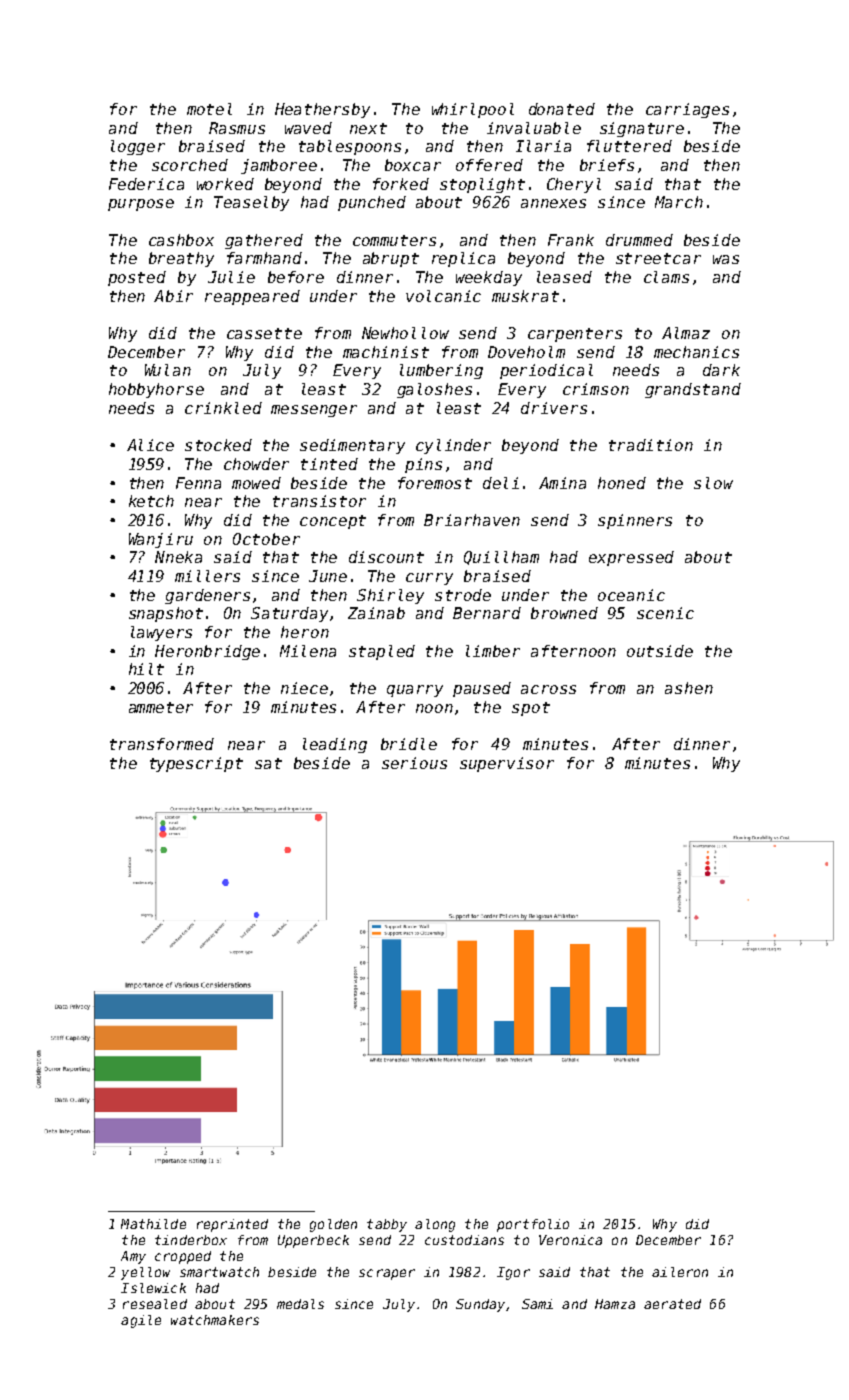 This page has width=849, height=1400. Describe the element at coordinates (562, 109) in the page. I see `donated` at that location.
